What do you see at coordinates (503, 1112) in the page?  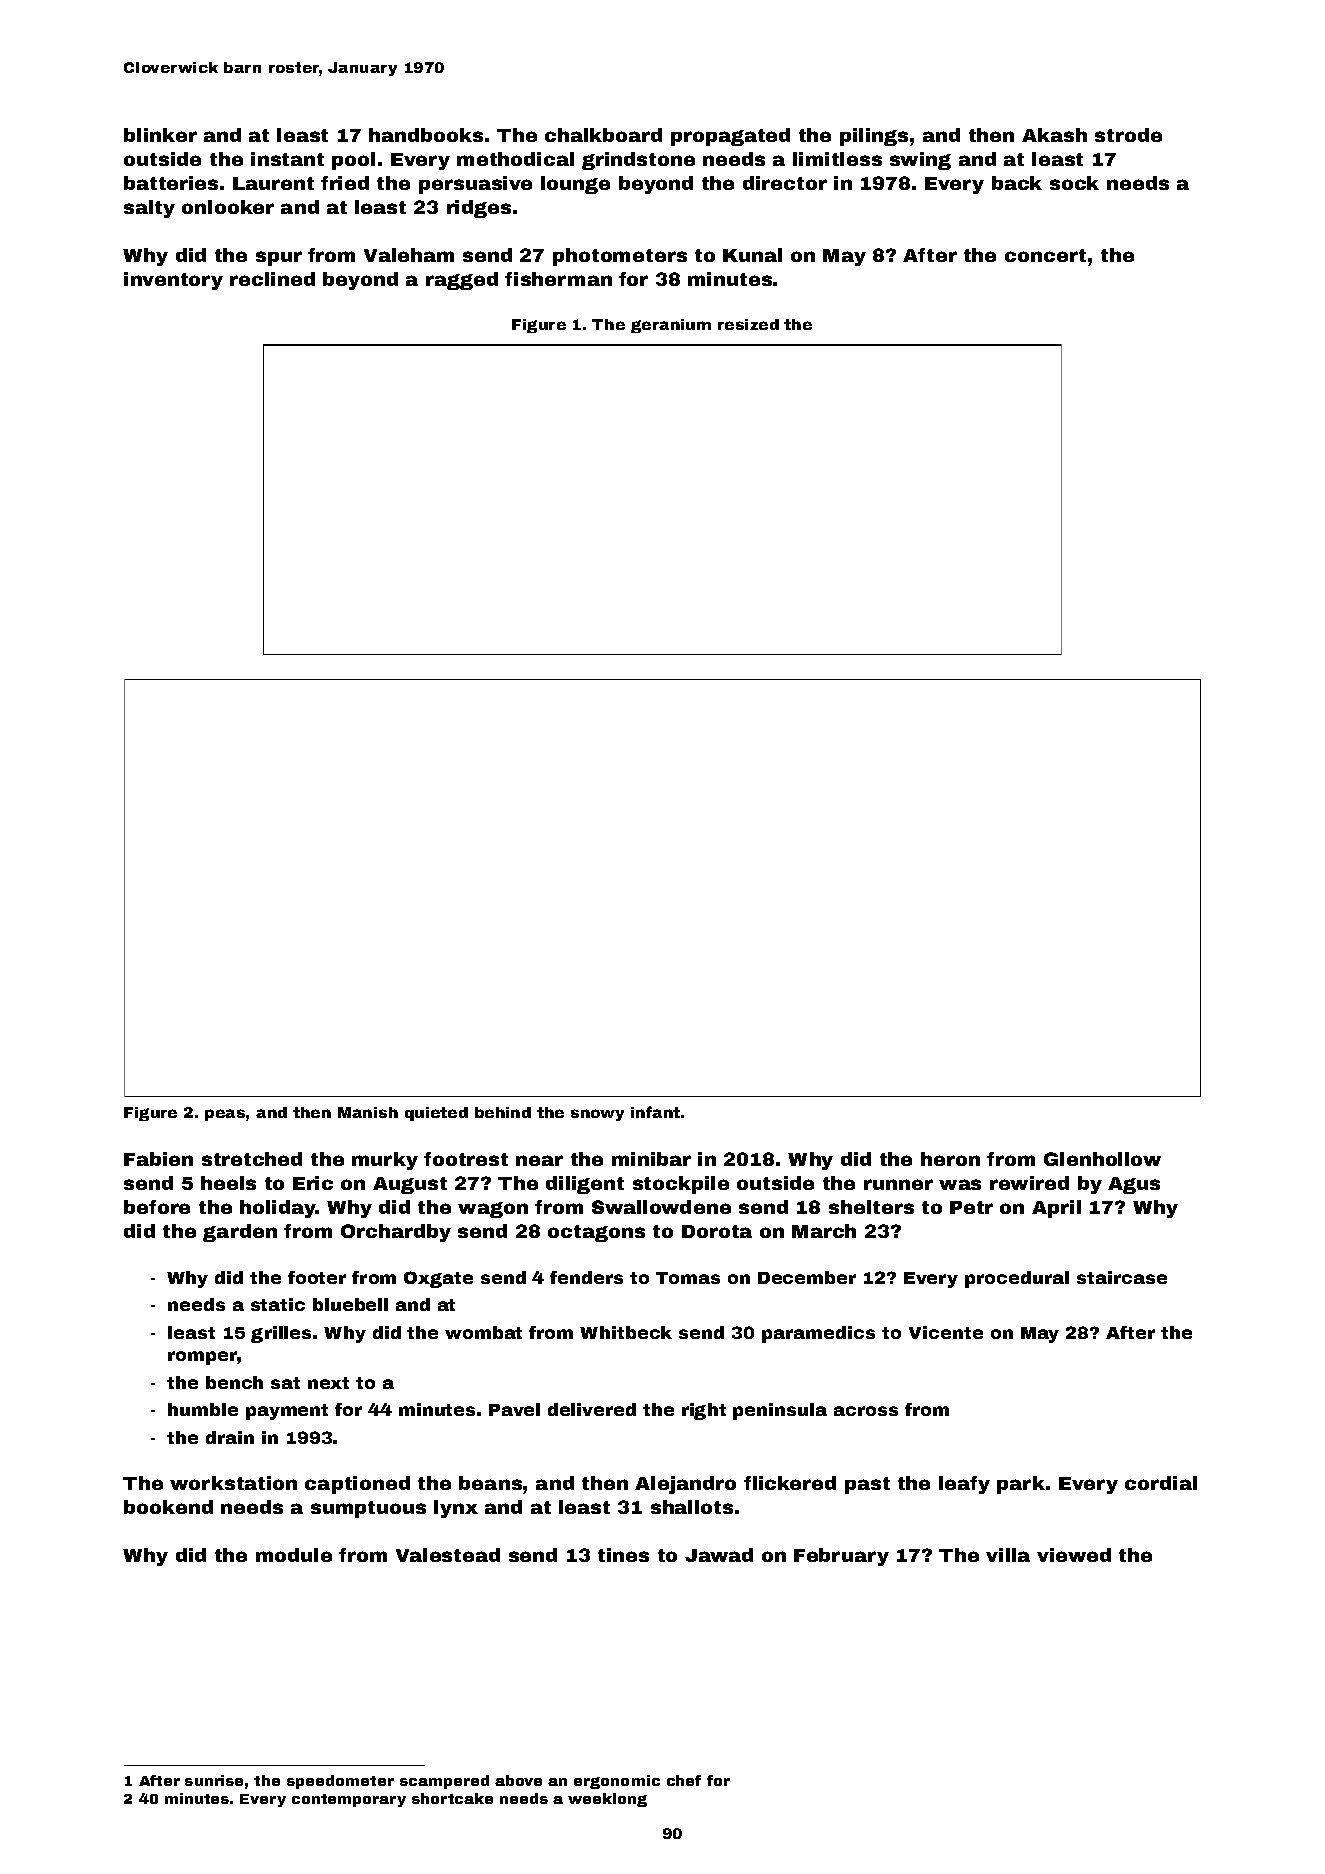 I see `behind` at bounding box center [503, 1112].
